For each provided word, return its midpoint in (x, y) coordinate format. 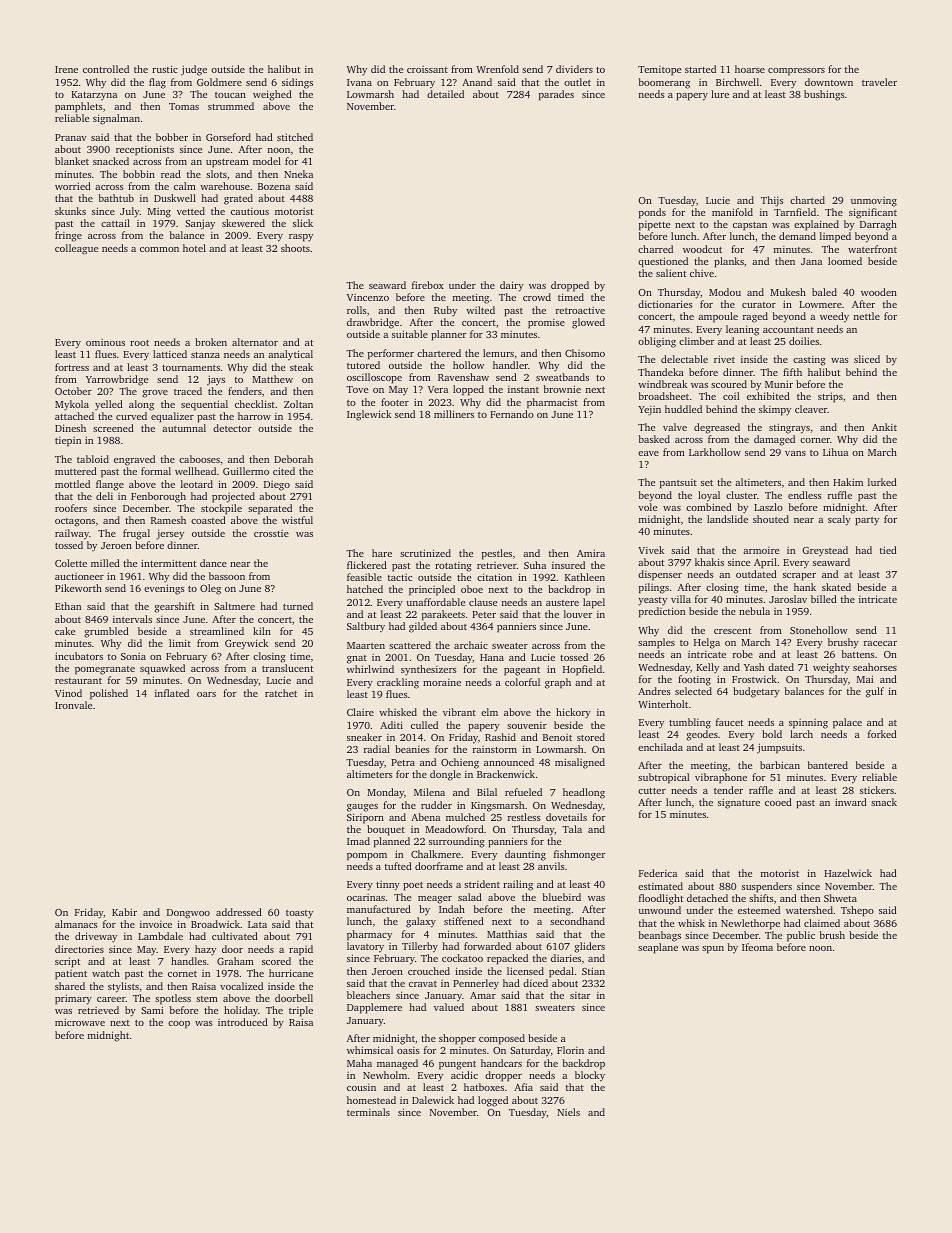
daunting (525, 855)
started (700, 69)
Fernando (512, 414)
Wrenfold (497, 69)
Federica (658, 873)
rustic (165, 69)
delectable (684, 359)
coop (179, 1025)
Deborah (293, 459)
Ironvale (73, 705)
